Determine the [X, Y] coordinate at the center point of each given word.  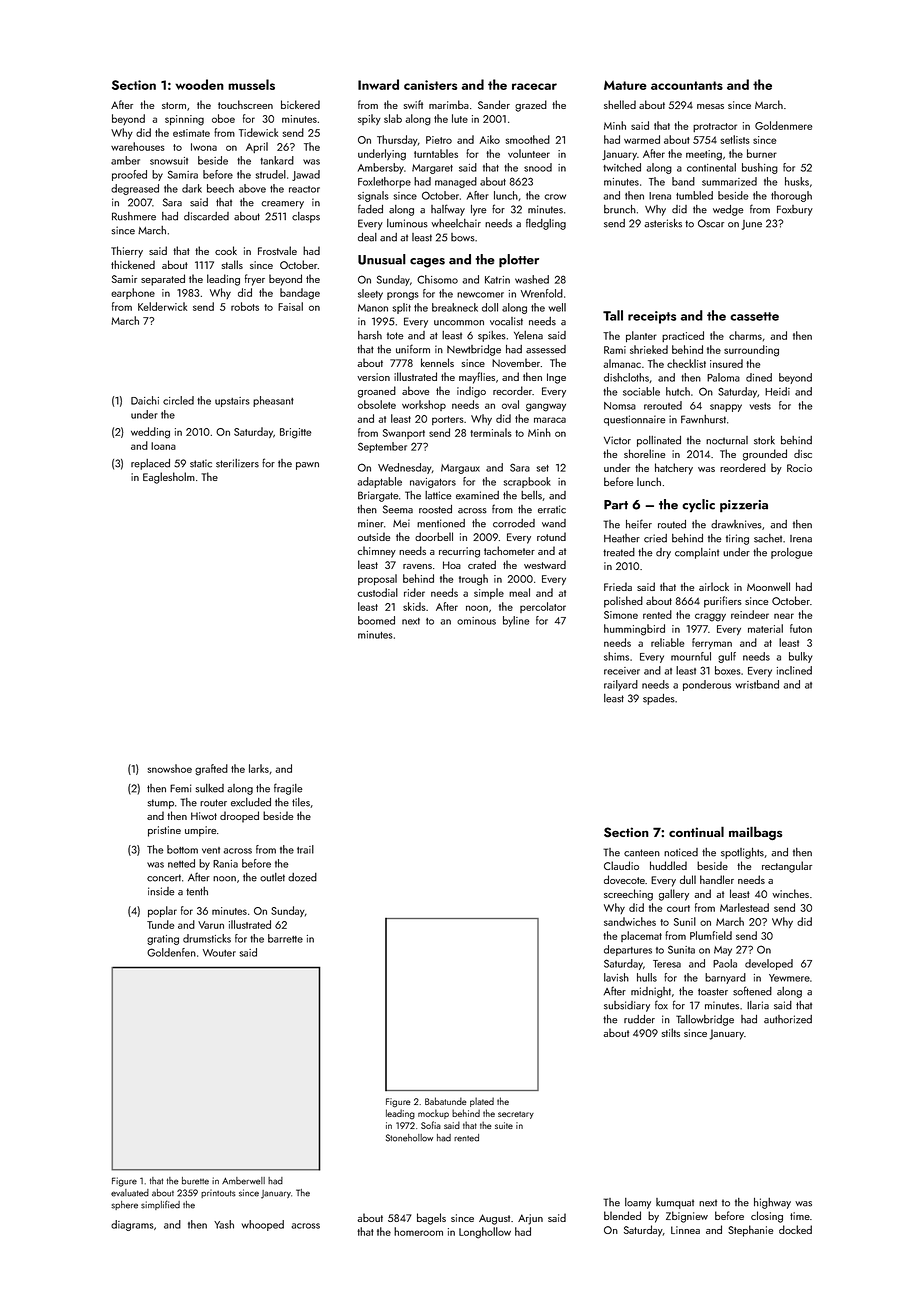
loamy [638, 1203]
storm [174, 105]
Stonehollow [409, 1138]
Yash [224, 1224]
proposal [377, 579]
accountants [687, 85]
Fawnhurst [703, 419]
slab [393, 118]
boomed [376, 620]
